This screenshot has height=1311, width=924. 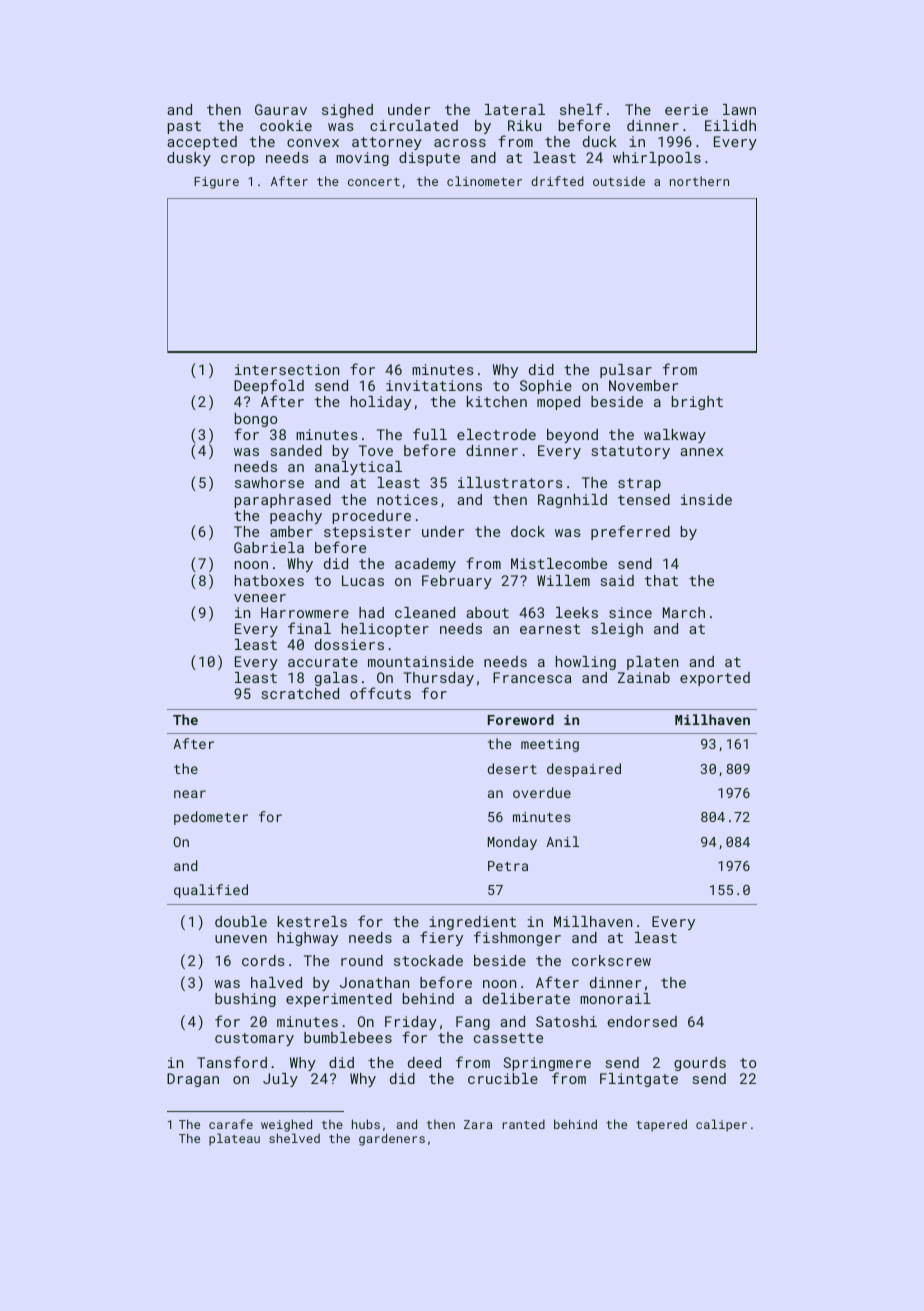 I want to click on ingredient, so click(x=472, y=923).
